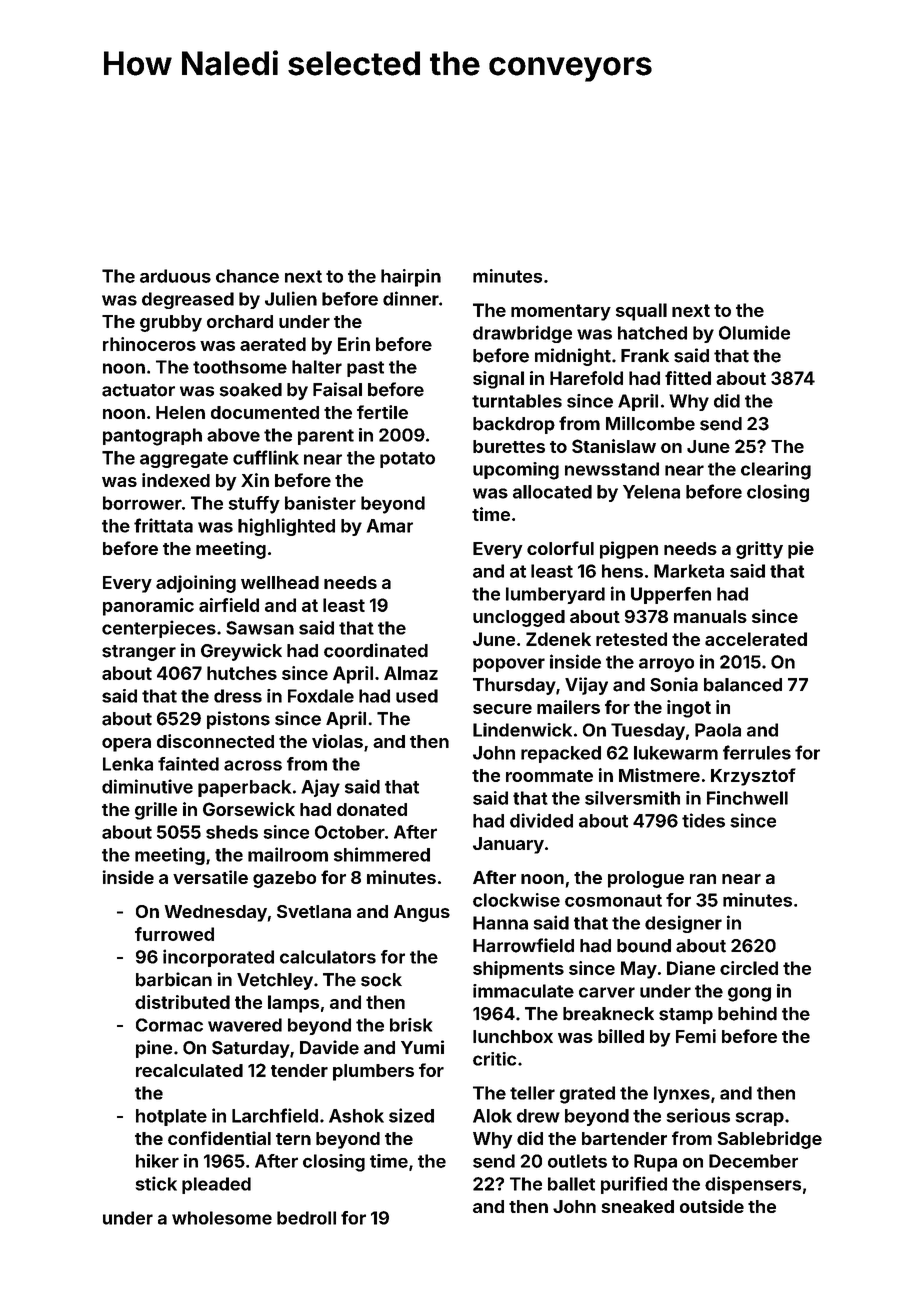 This document has height=1308, width=924. I want to click on Olumide, so click(754, 332).
